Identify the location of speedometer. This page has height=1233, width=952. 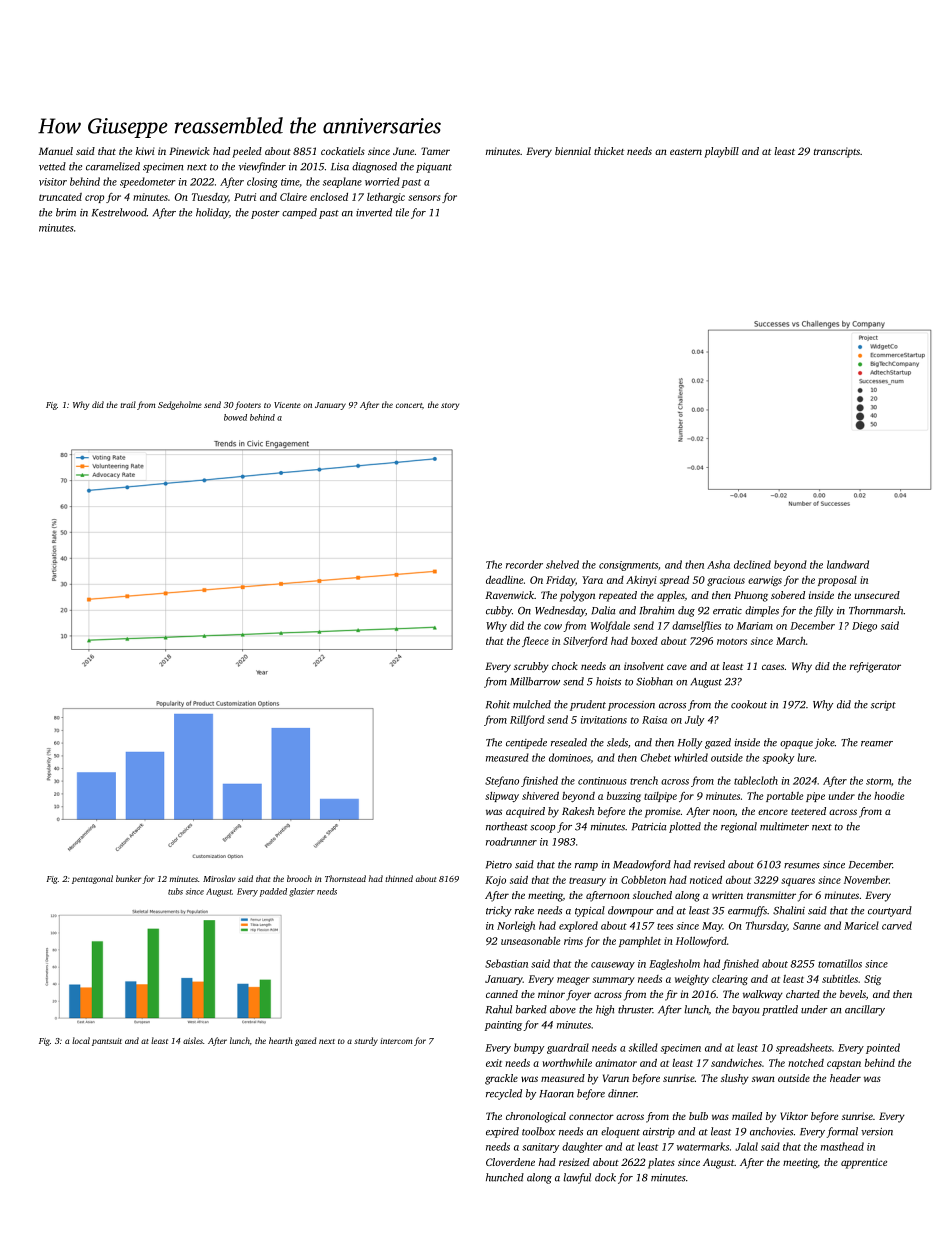
(148, 182).
